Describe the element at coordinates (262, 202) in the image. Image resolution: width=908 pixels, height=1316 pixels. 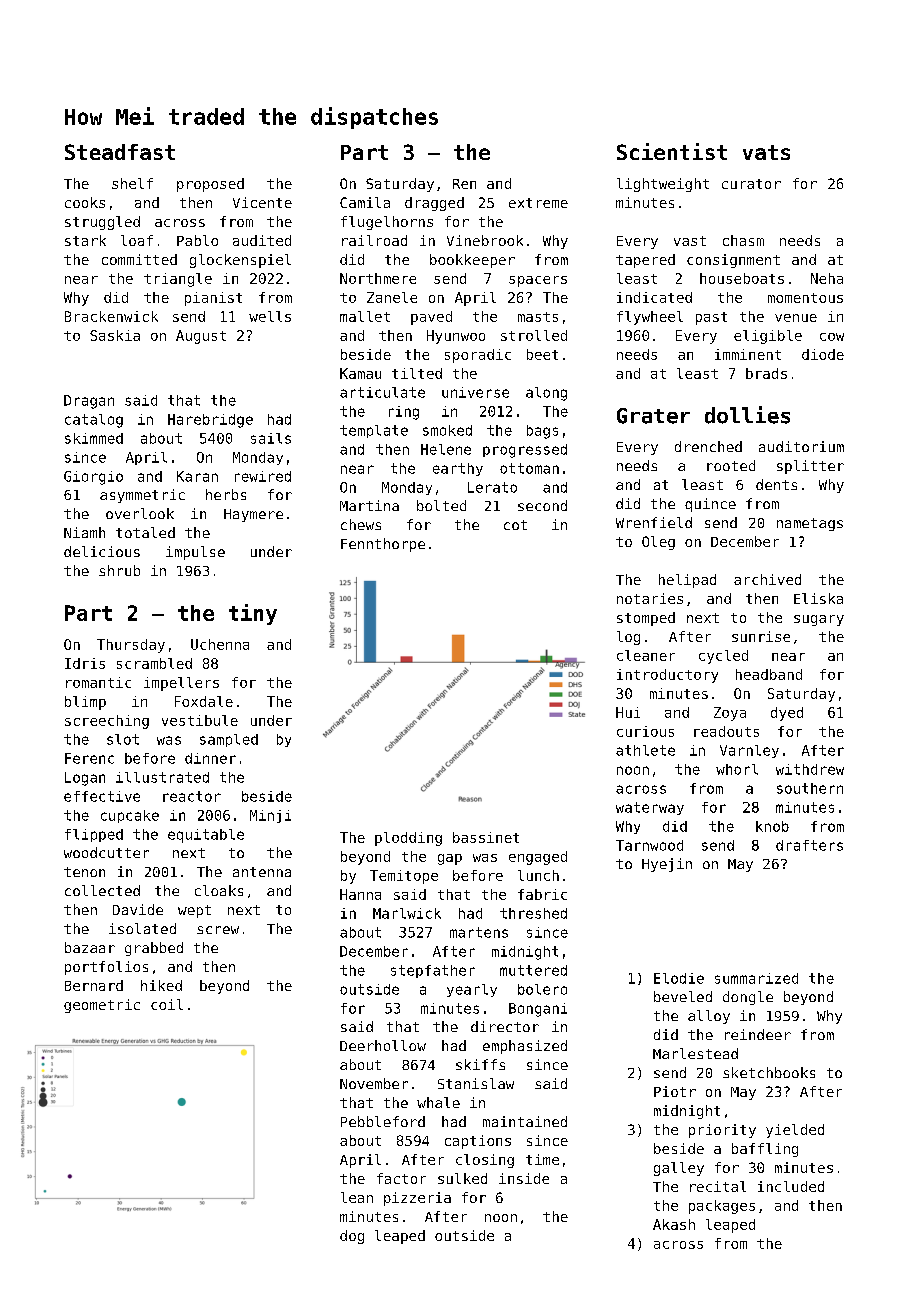
I see `Vicente` at that location.
